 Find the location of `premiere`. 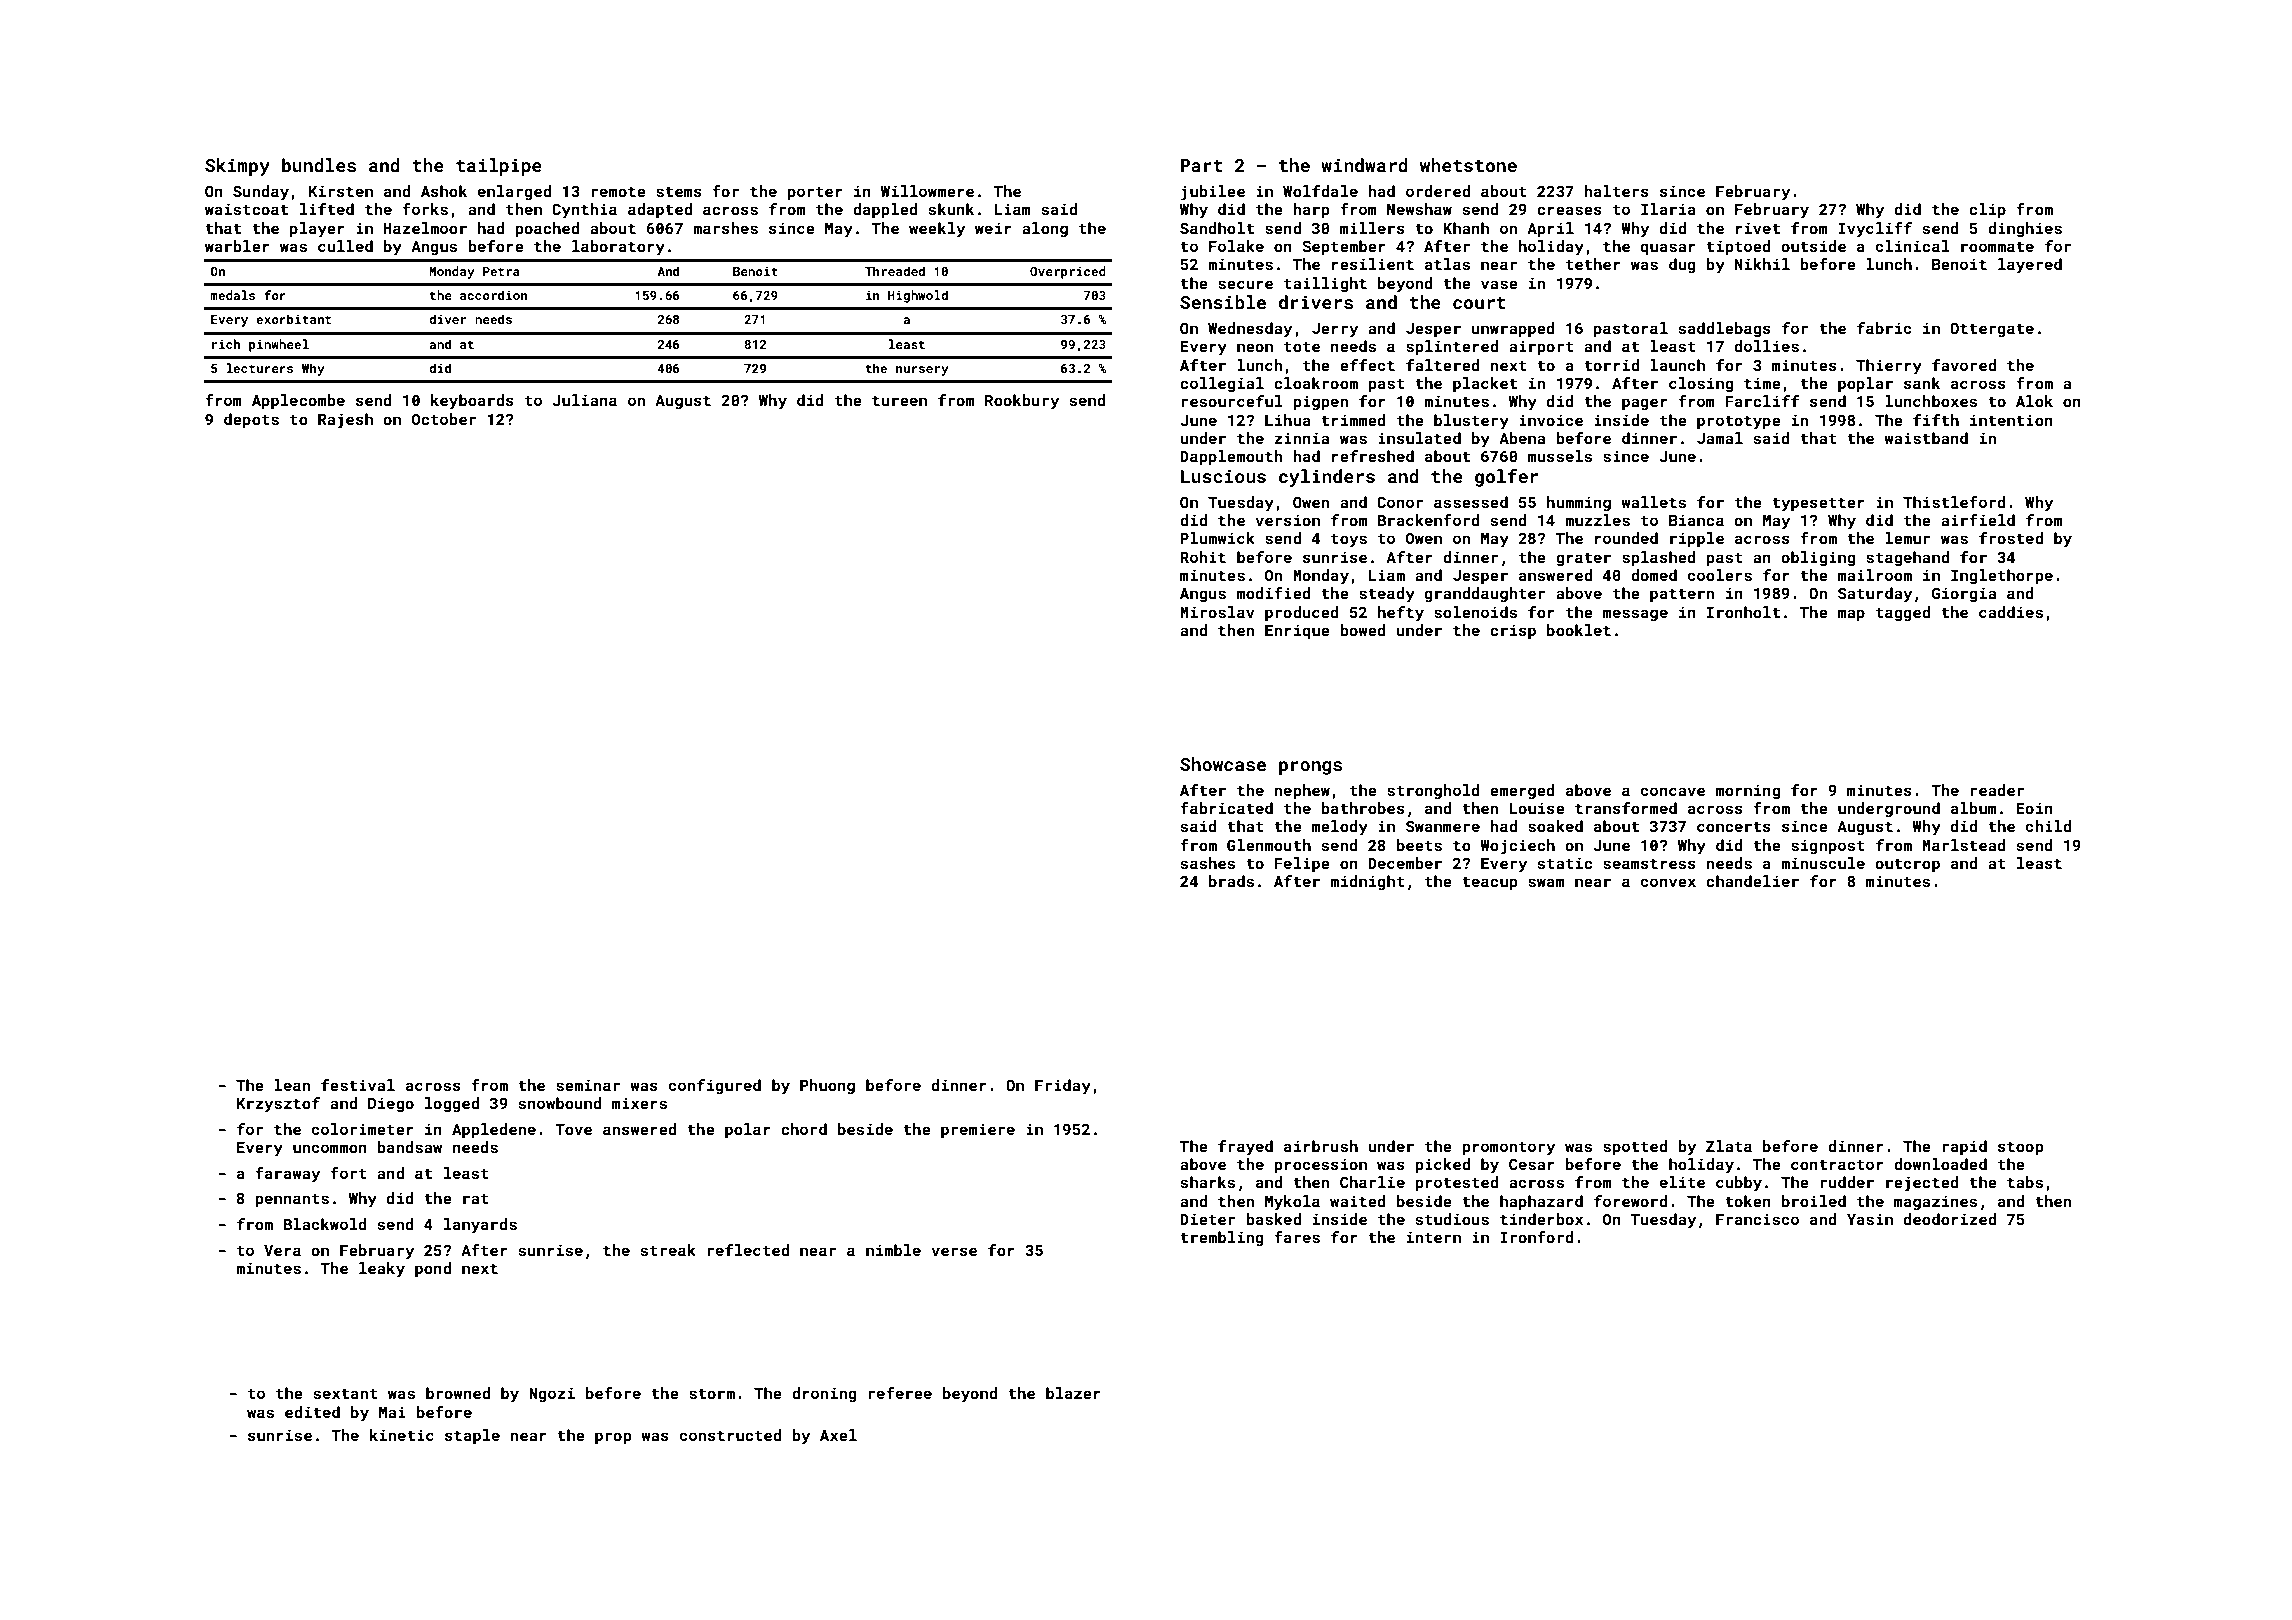

premiere is located at coordinates (978, 1130).
